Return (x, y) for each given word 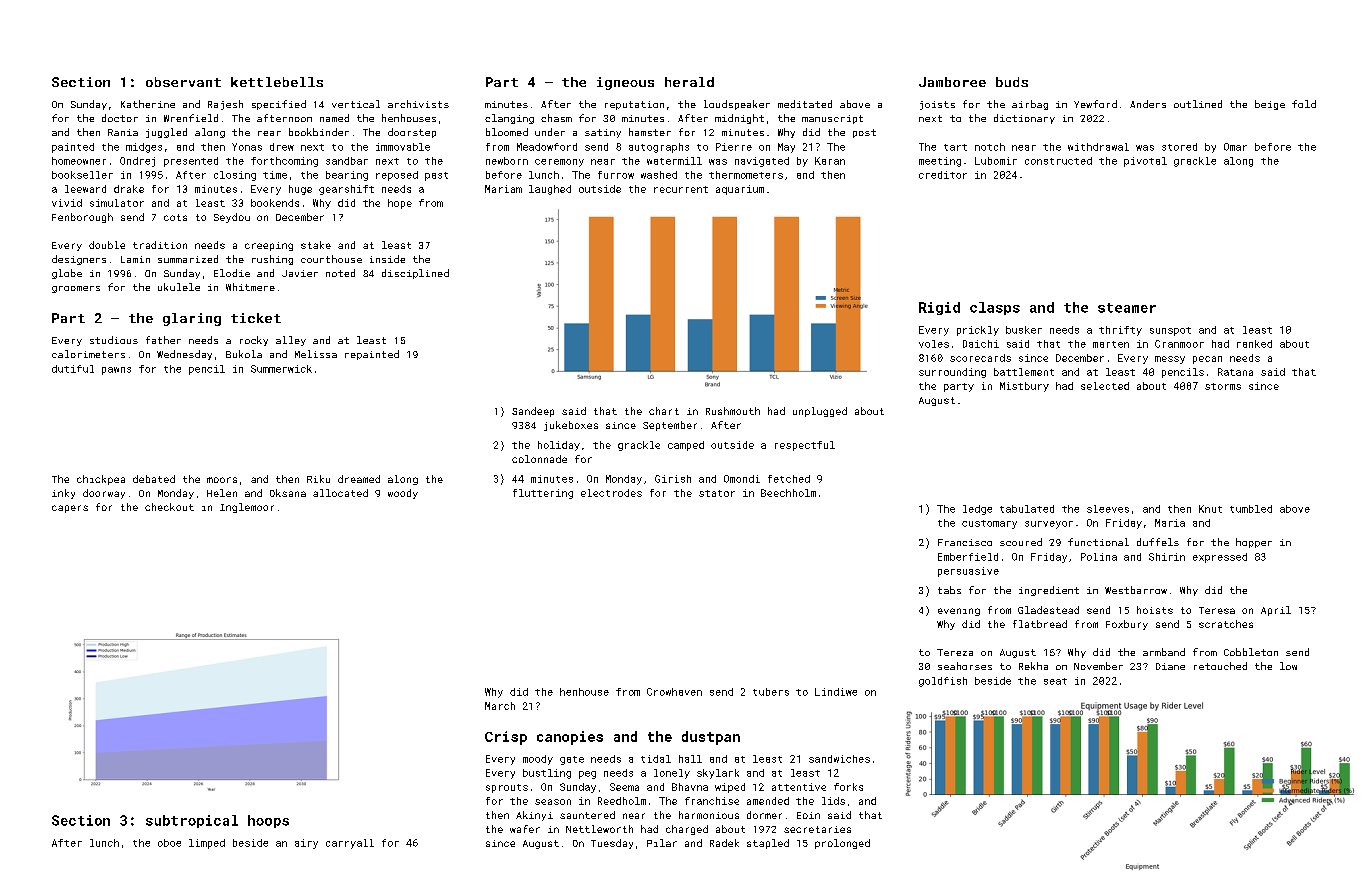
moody (538, 760)
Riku (318, 479)
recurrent (681, 189)
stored (1179, 147)
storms (1223, 386)
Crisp (506, 738)
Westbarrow (1136, 590)
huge (300, 190)
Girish (673, 479)
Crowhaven (674, 692)
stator (717, 493)
